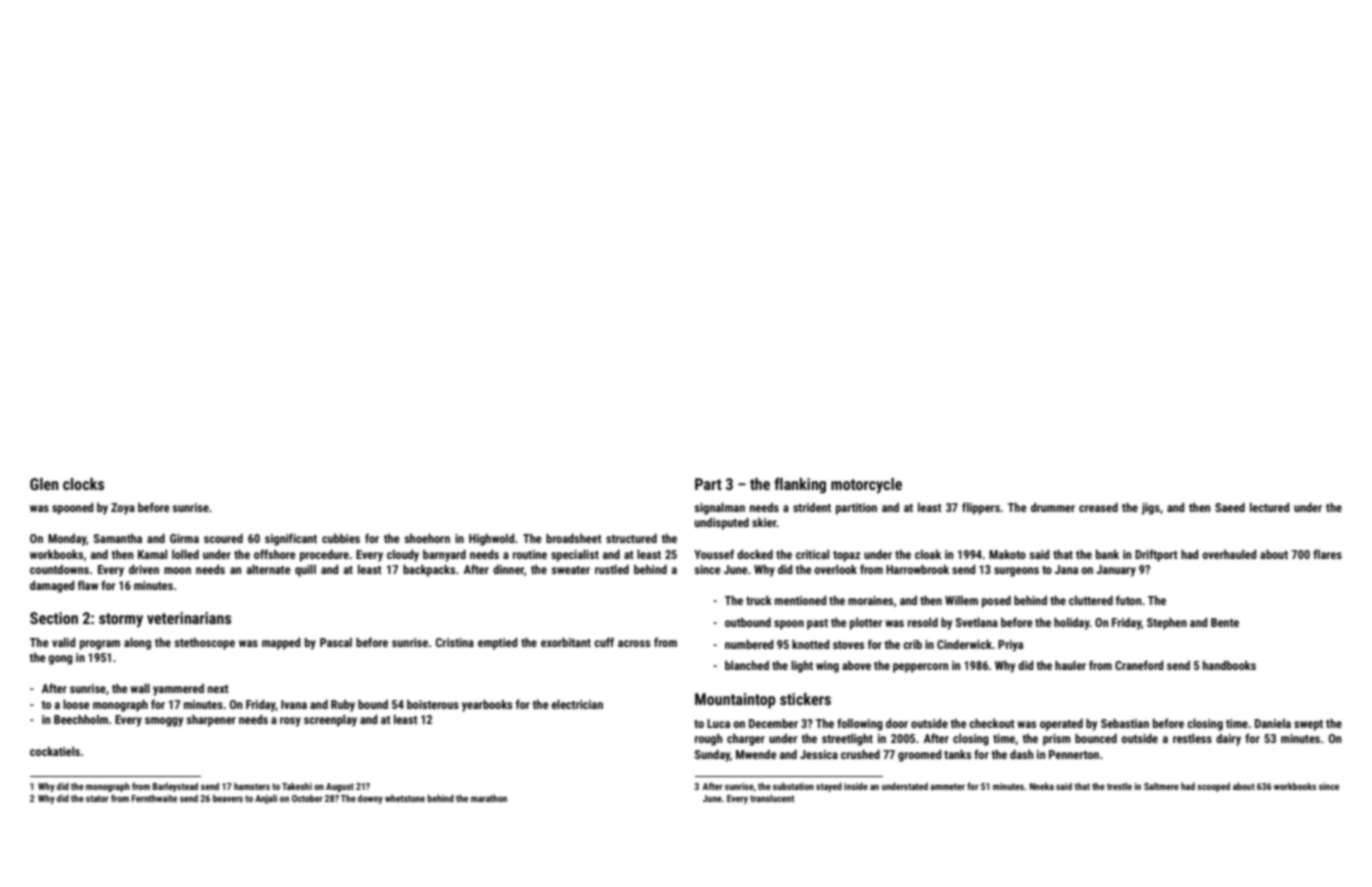 This page has width=1372, height=887. What do you see at coordinates (204, 644) in the page?
I see `stethoscope` at bounding box center [204, 644].
